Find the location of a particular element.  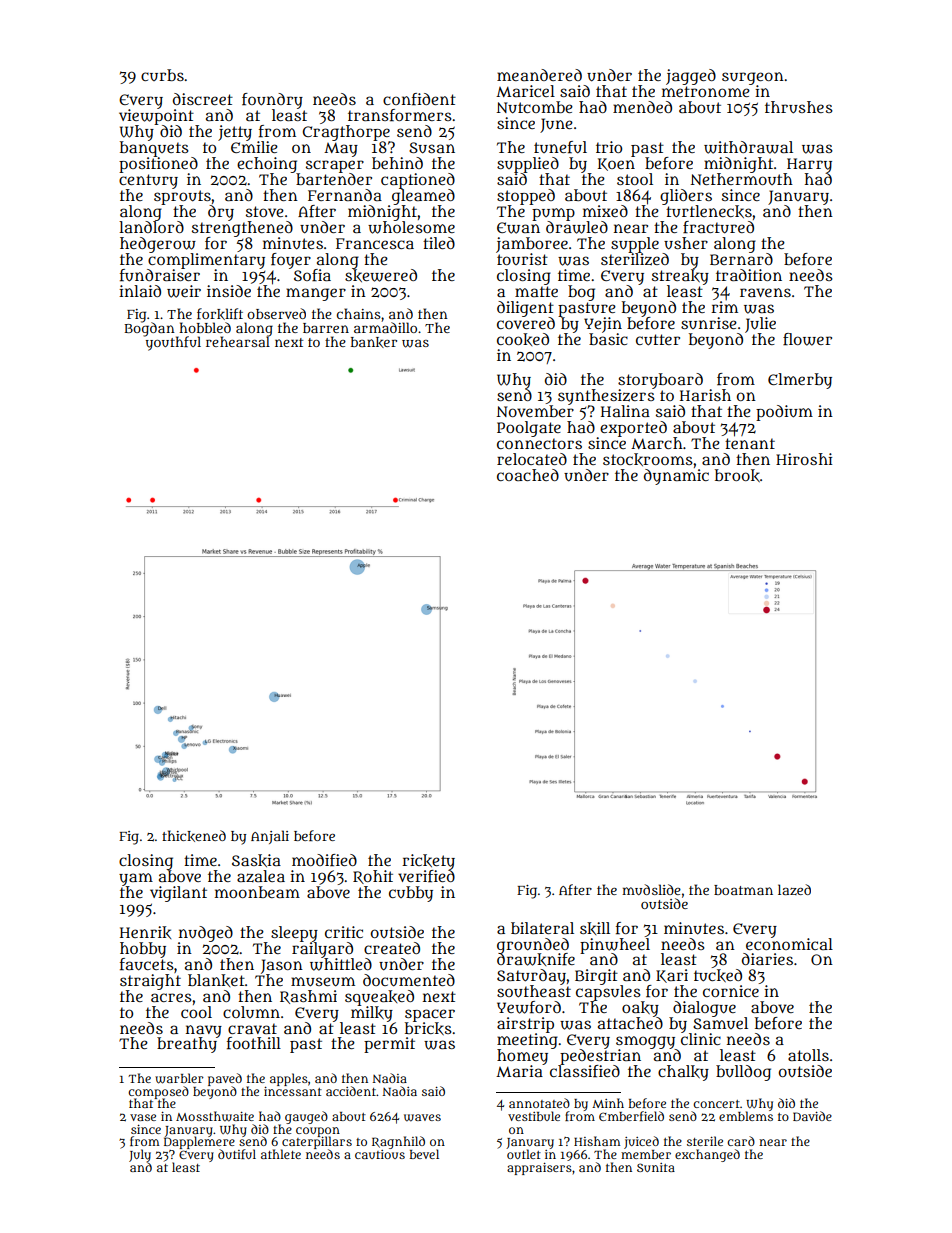

vase is located at coordinates (143, 1117).
